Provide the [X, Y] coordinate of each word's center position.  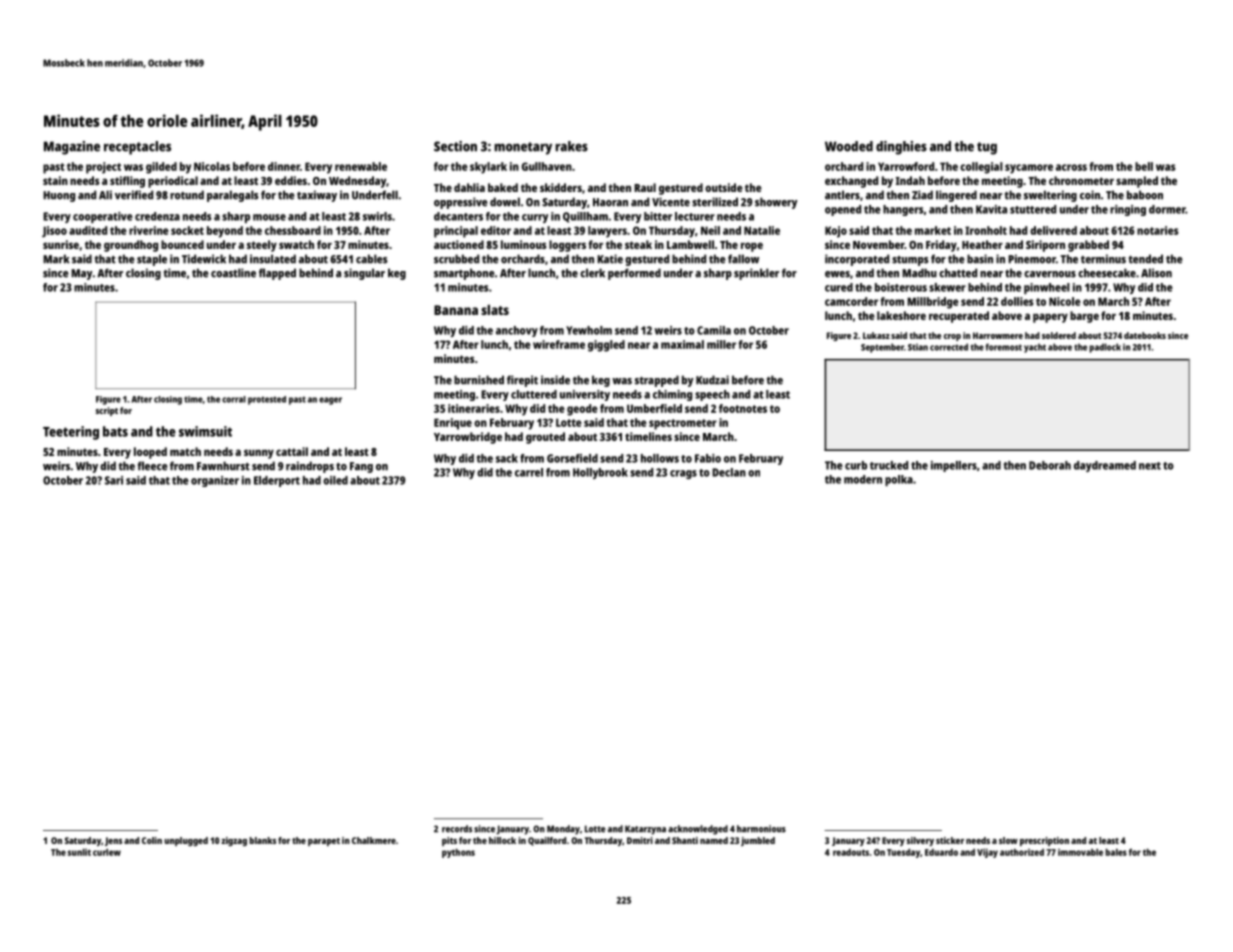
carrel [529, 472]
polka [899, 480]
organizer [215, 481]
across [1071, 167]
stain [55, 180]
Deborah [1050, 465]
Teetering [71, 433]
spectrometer [683, 424]
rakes [571, 146]
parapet [324, 842]
